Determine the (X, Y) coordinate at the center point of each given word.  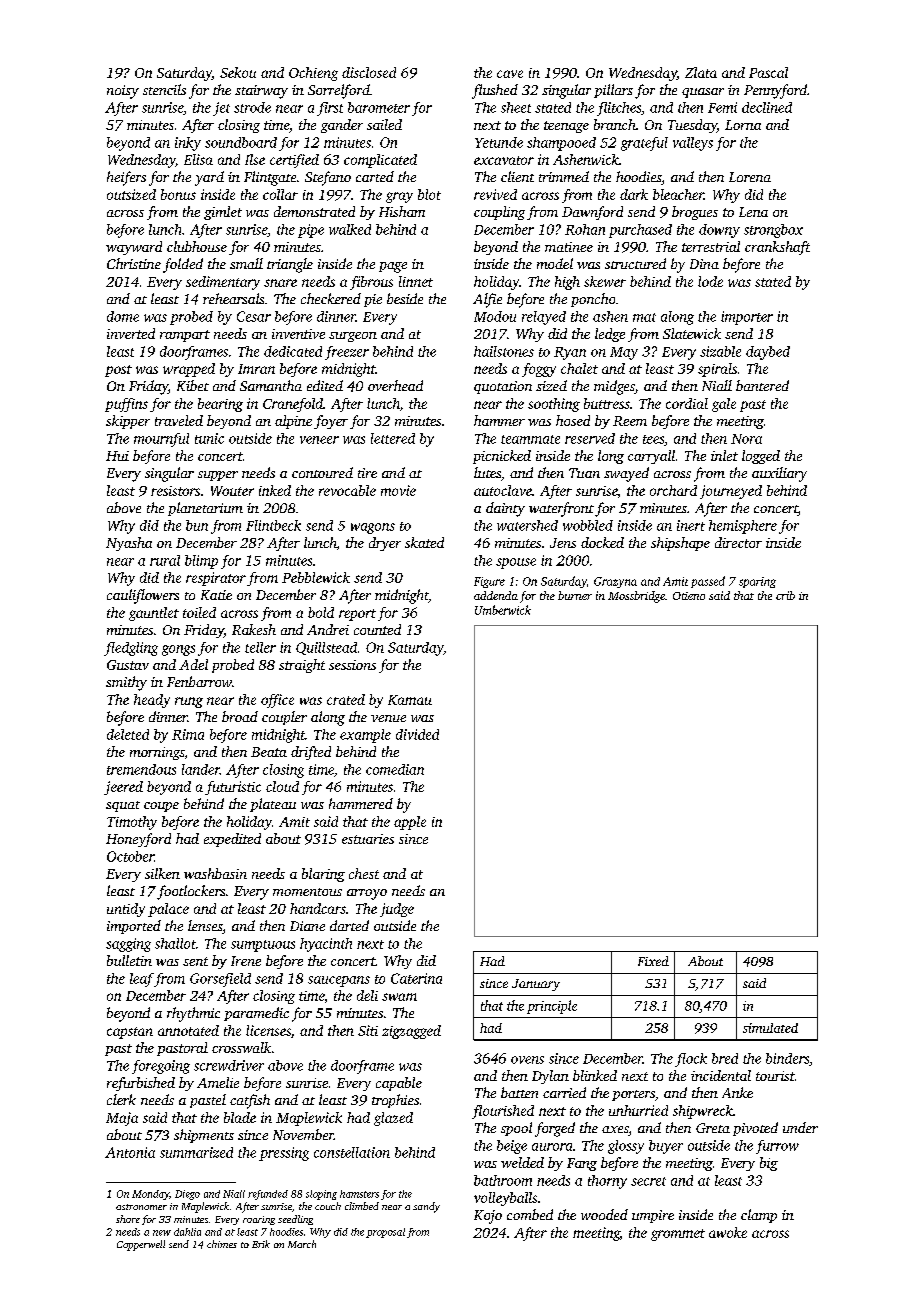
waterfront (561, 509)
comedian (395, 769)
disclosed (369, 72)
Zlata (701, 72)
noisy (123, 92)
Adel (193, 664)
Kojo (488, 1217)
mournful (161, 440)
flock (691, 1060)
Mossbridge (636, 597)
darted (349, 925)
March (302, 1244)
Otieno (689, 596)
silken (162, 873)
